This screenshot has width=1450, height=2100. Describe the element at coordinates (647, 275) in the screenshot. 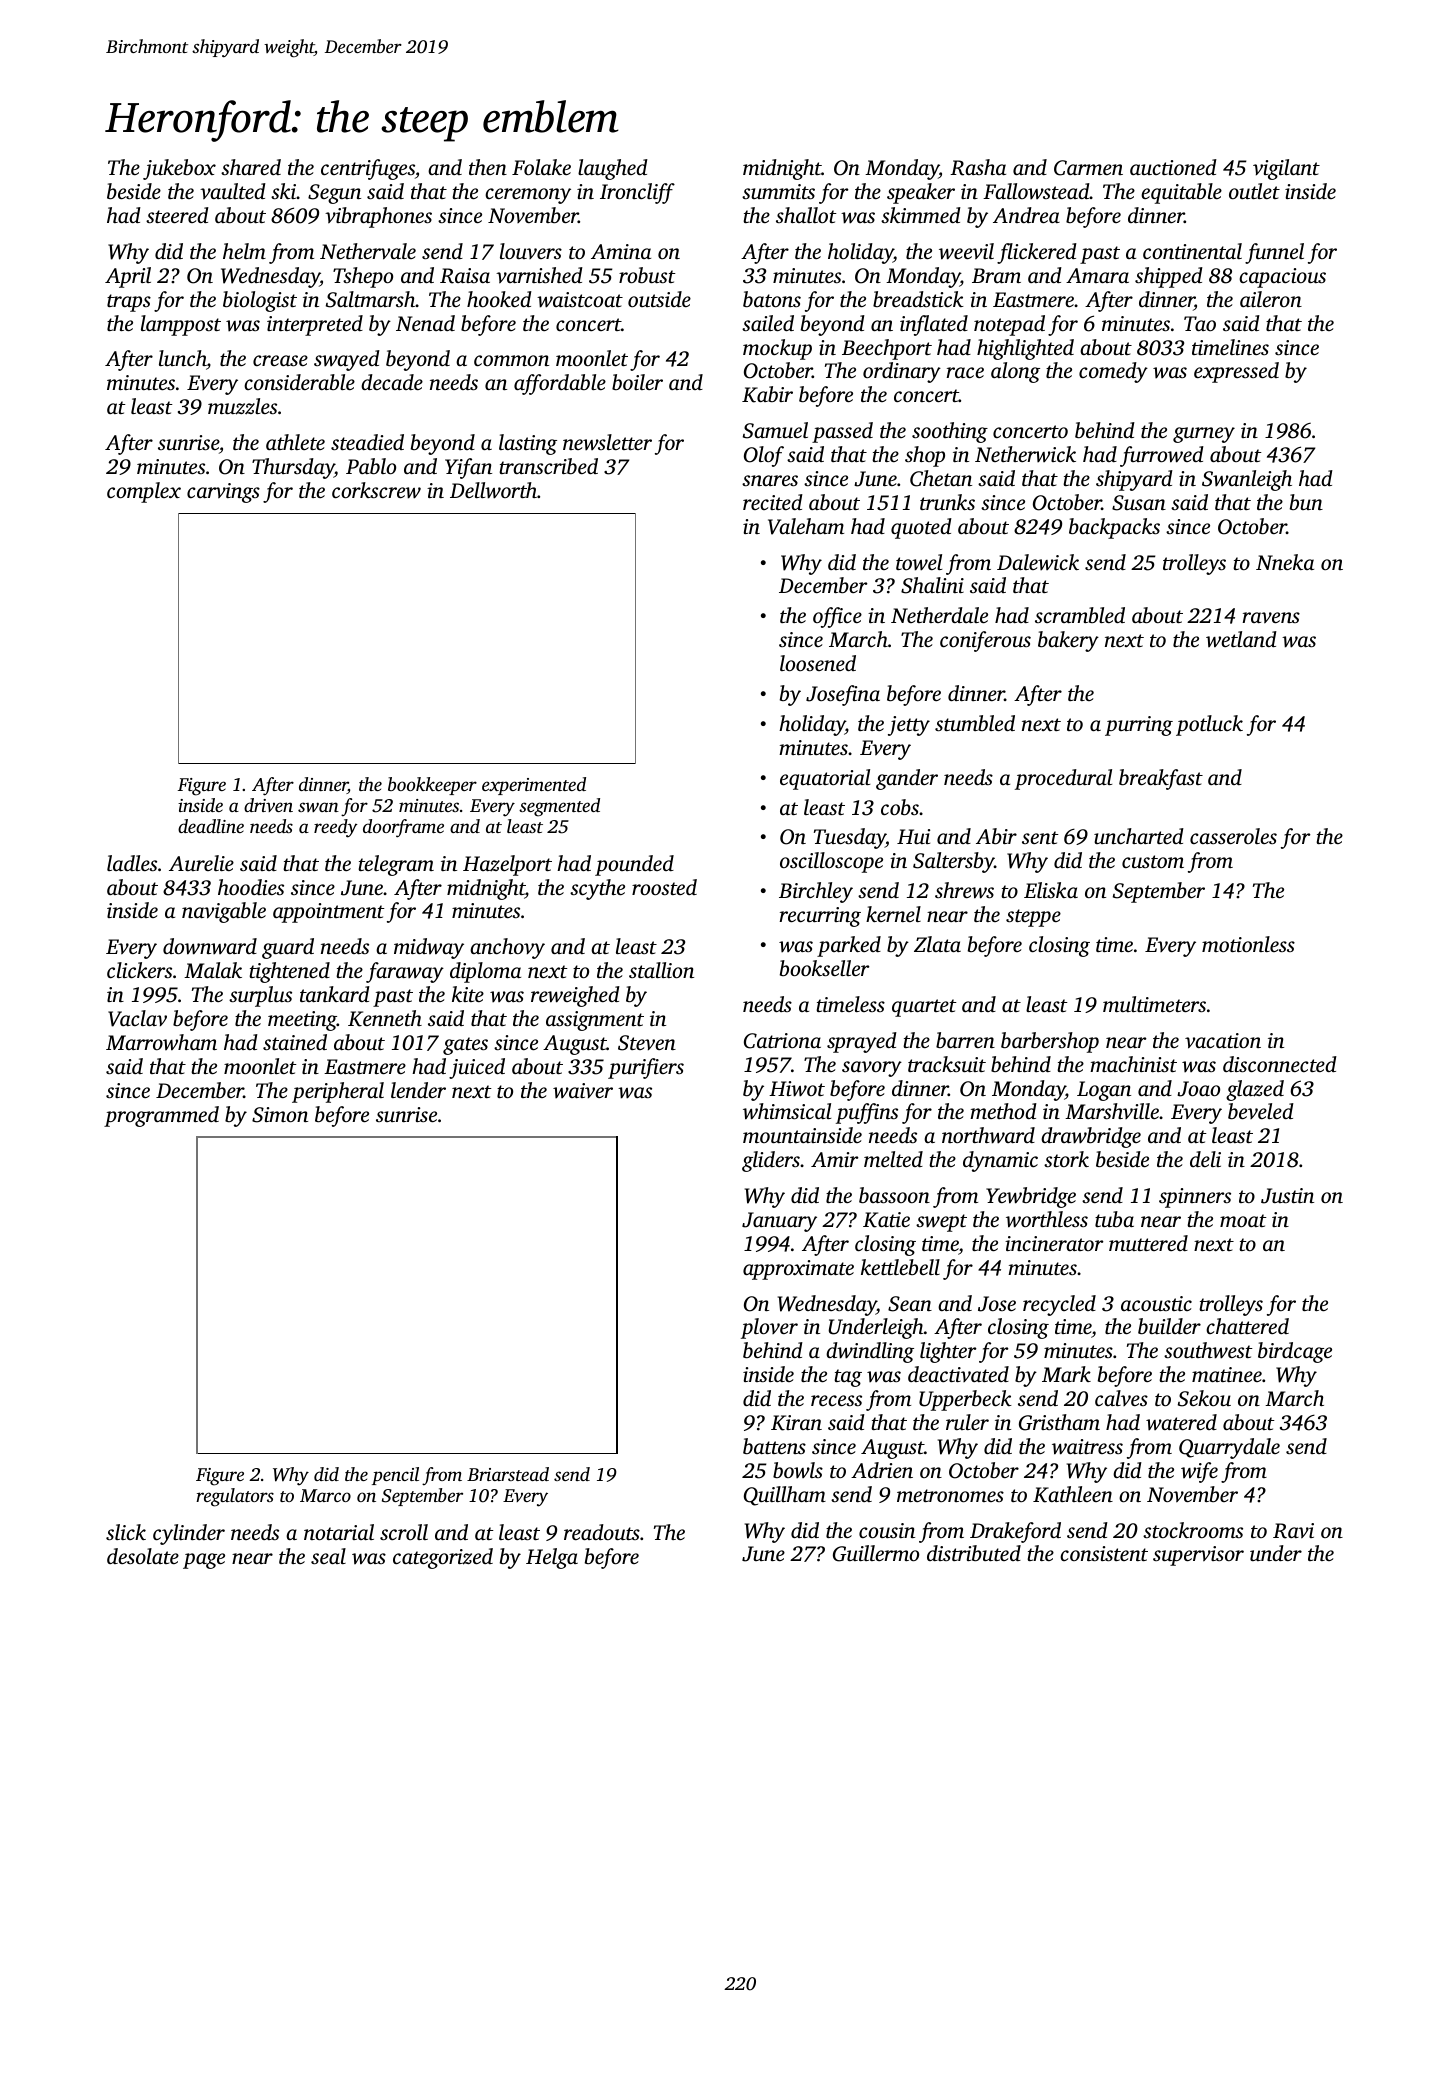

I see `robust` at that location.
